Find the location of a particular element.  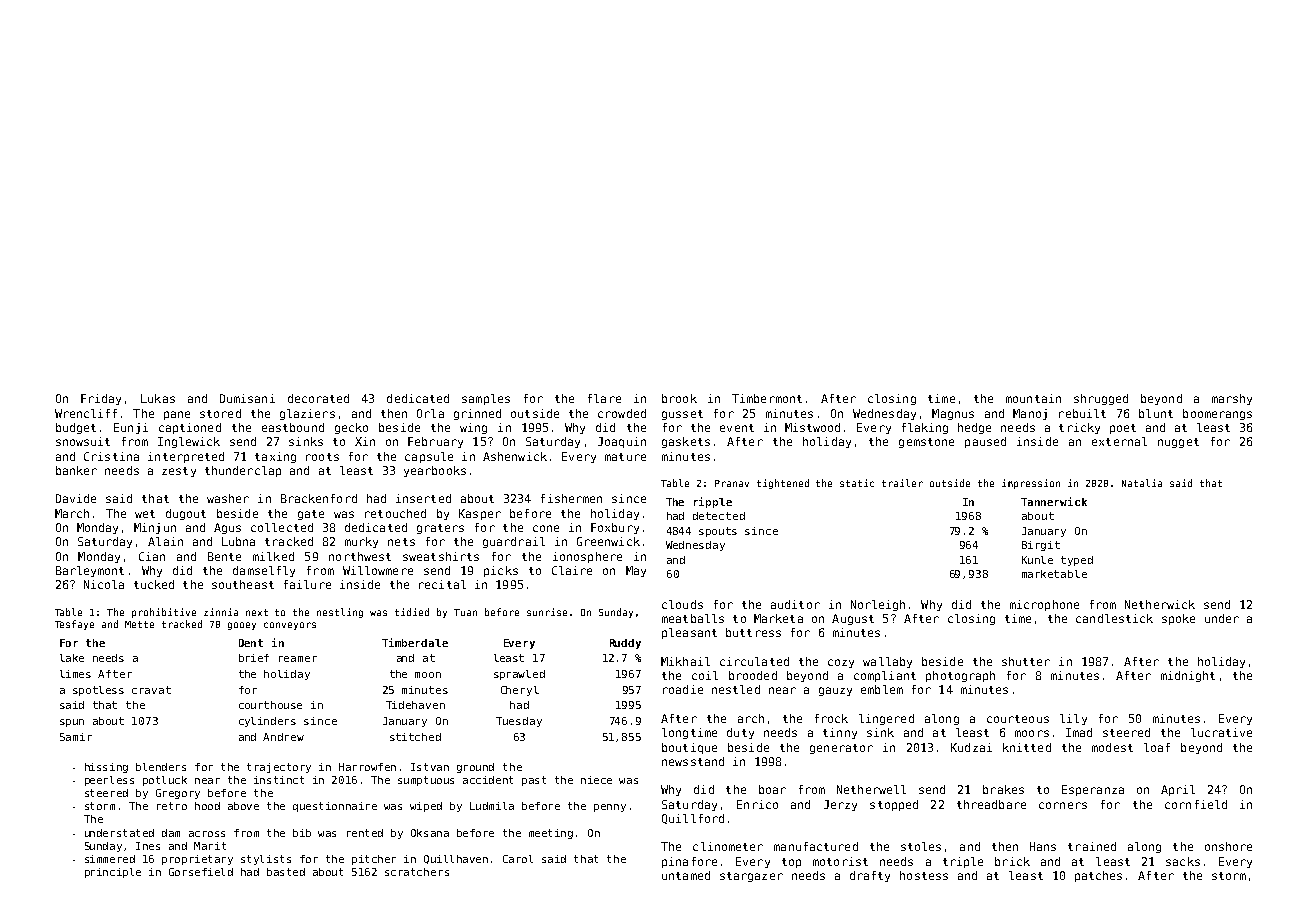

emblem is located at coordinates (882, 689).
